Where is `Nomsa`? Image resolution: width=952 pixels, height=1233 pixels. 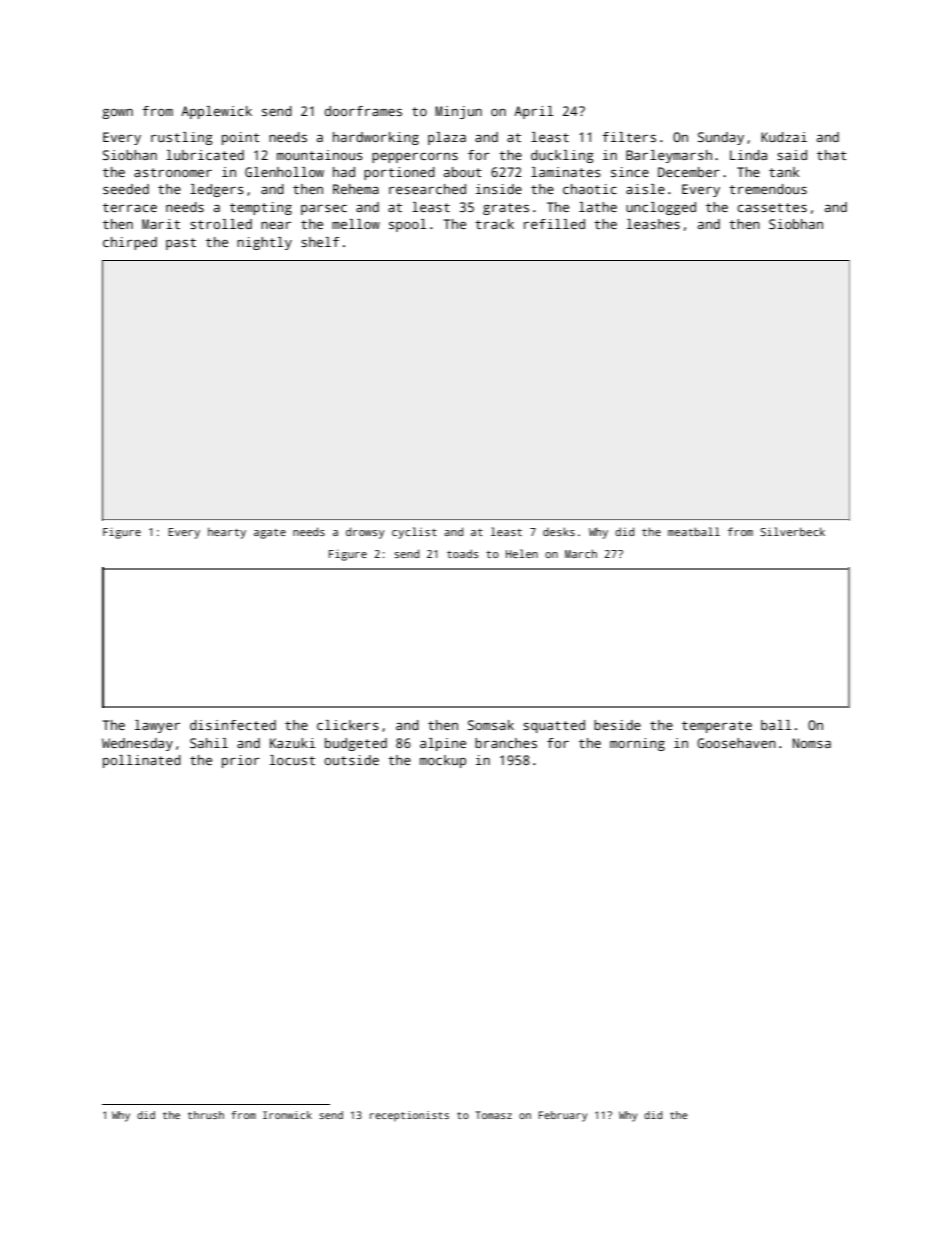
Nomsa is located at coordinates (812, 743).
